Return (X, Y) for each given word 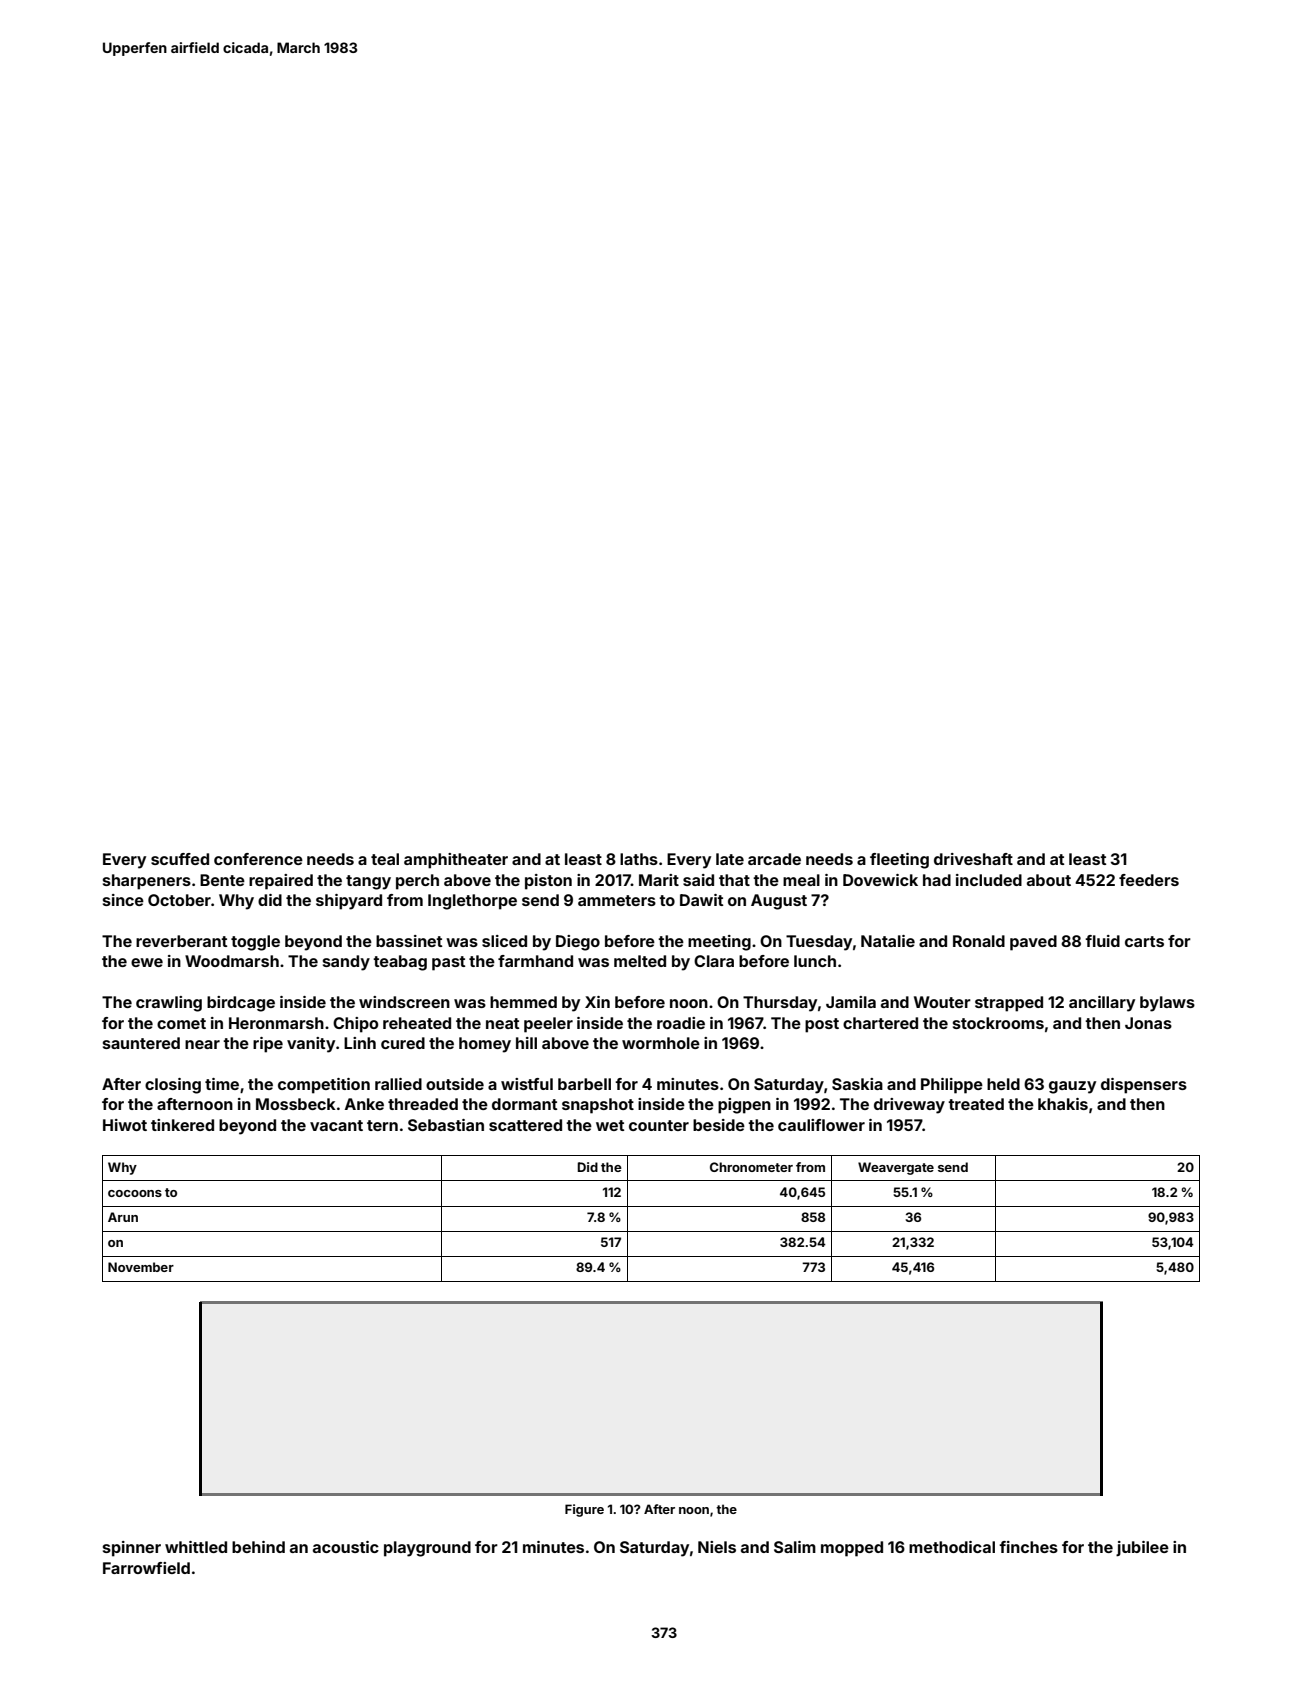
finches (1028, 1547)
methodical (952, 1547)
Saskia (857, 1084)
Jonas (1148, 1023)
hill (526, 1043)
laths (639, 859)
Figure (584, 1510)
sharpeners (147, 882)
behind (258, 1547)
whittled (196, 1547)
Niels (717, 1547)
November (141, 1267)
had (937, 880)
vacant (336, 1125)
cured (403, 1043)
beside (719, 1125)
